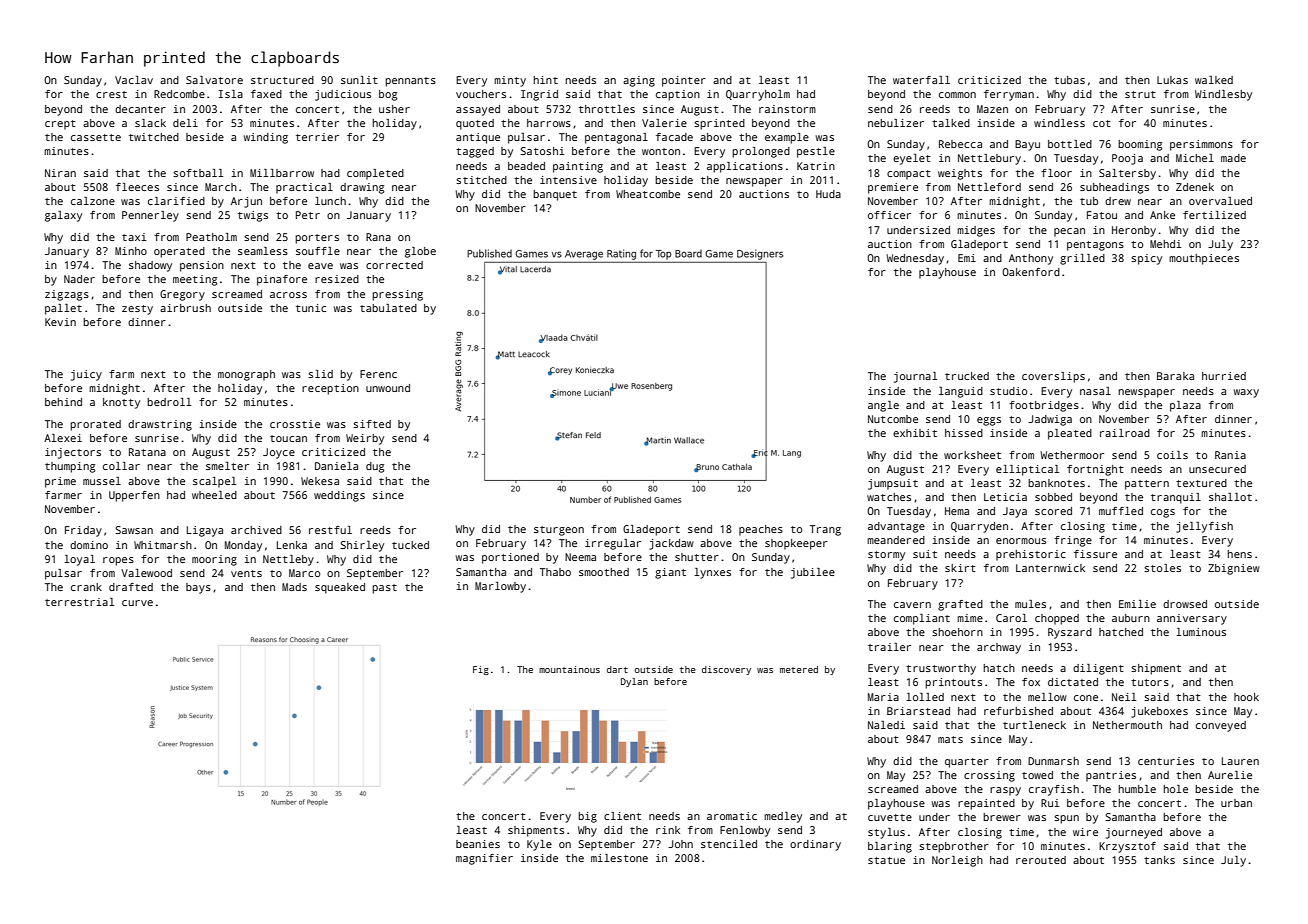  What do you see at coordinates (1009, 95) in the page?
I see `ferryman` at bounding box center [1009, 95].
